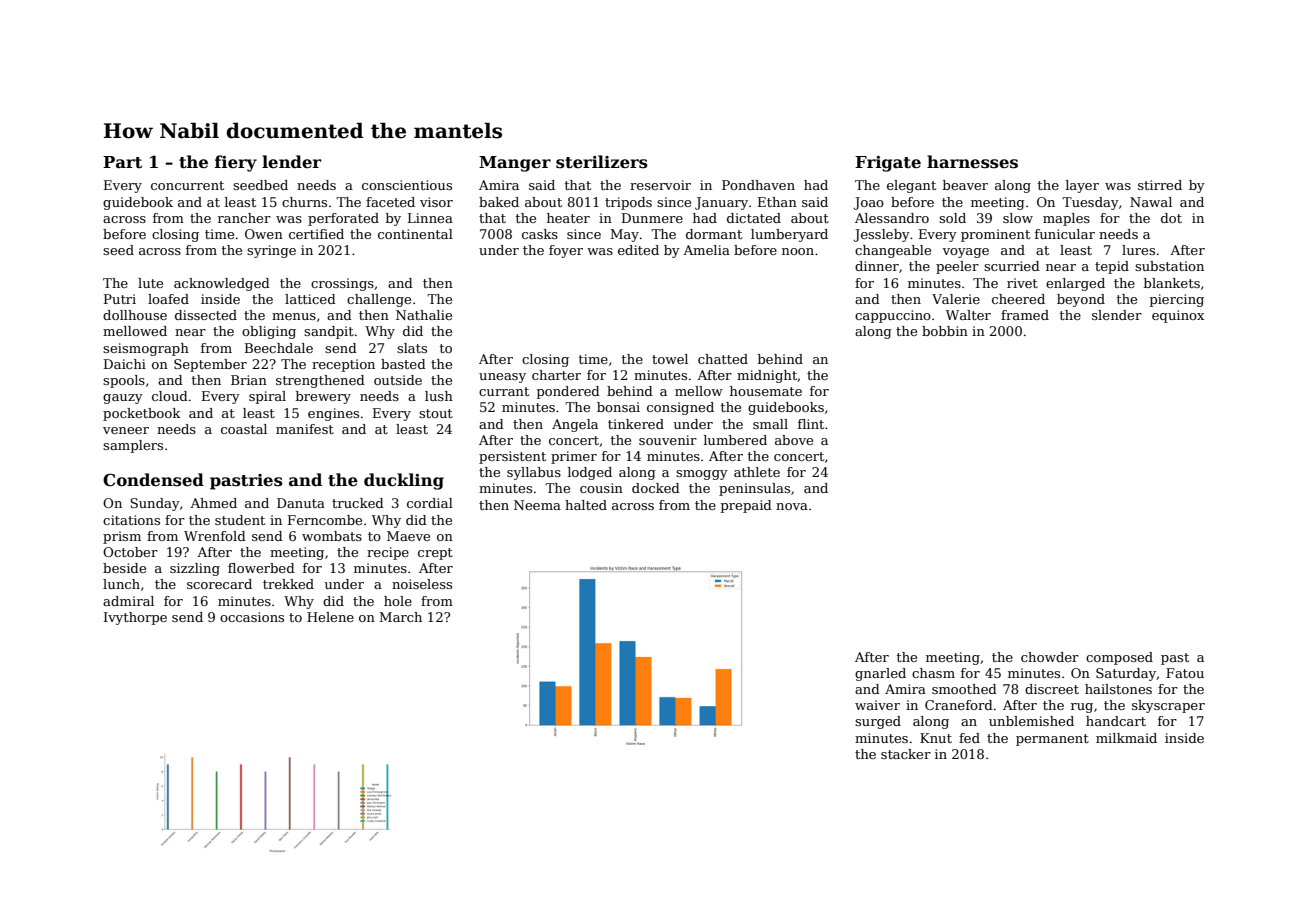 This document has width=1308, height=924. Describe the element at coordinates (330, 617) in the document. I see `Helene` at that location.
